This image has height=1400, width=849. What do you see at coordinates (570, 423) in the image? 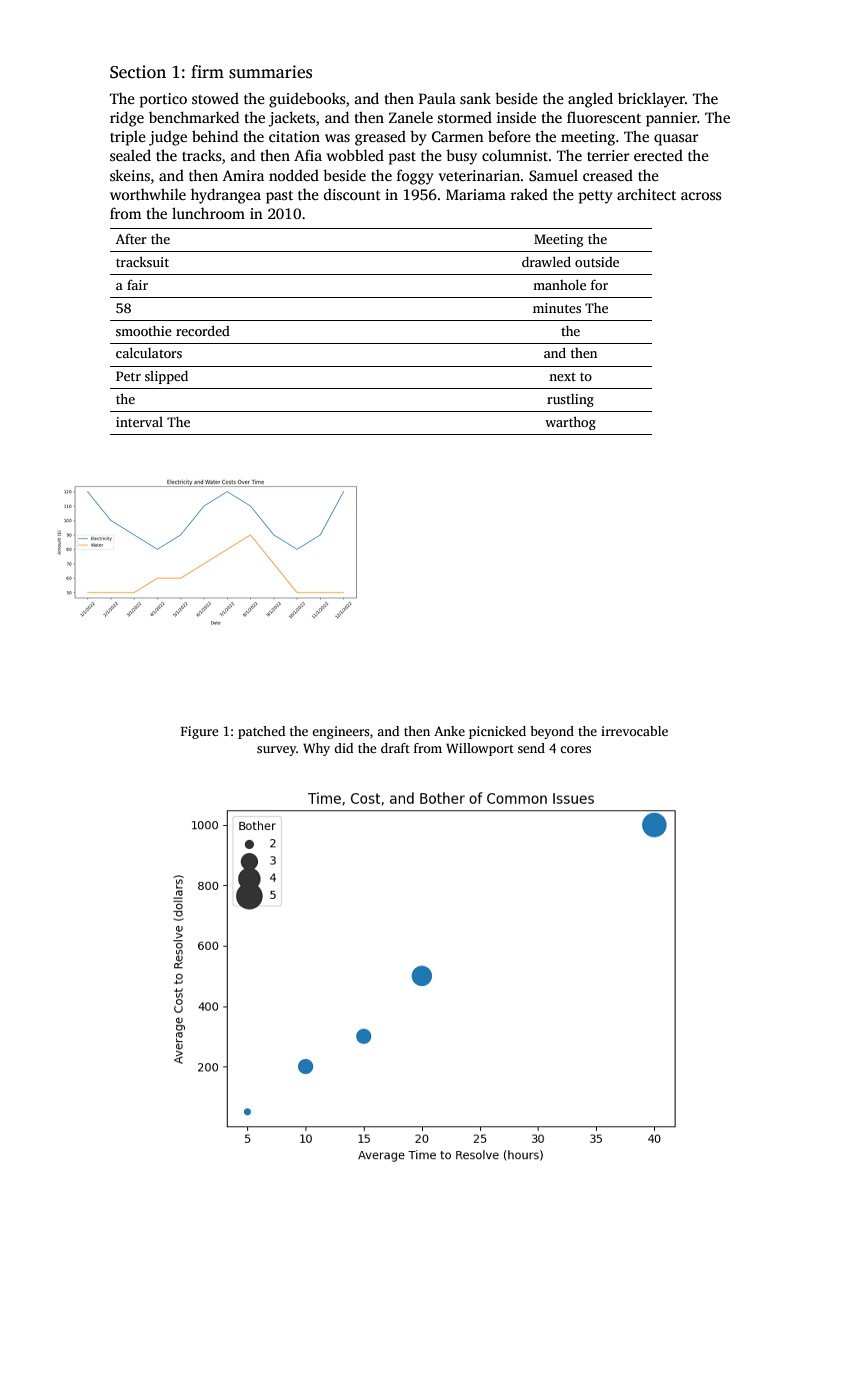
I see `warthog` at bounding box center [570, 423].
